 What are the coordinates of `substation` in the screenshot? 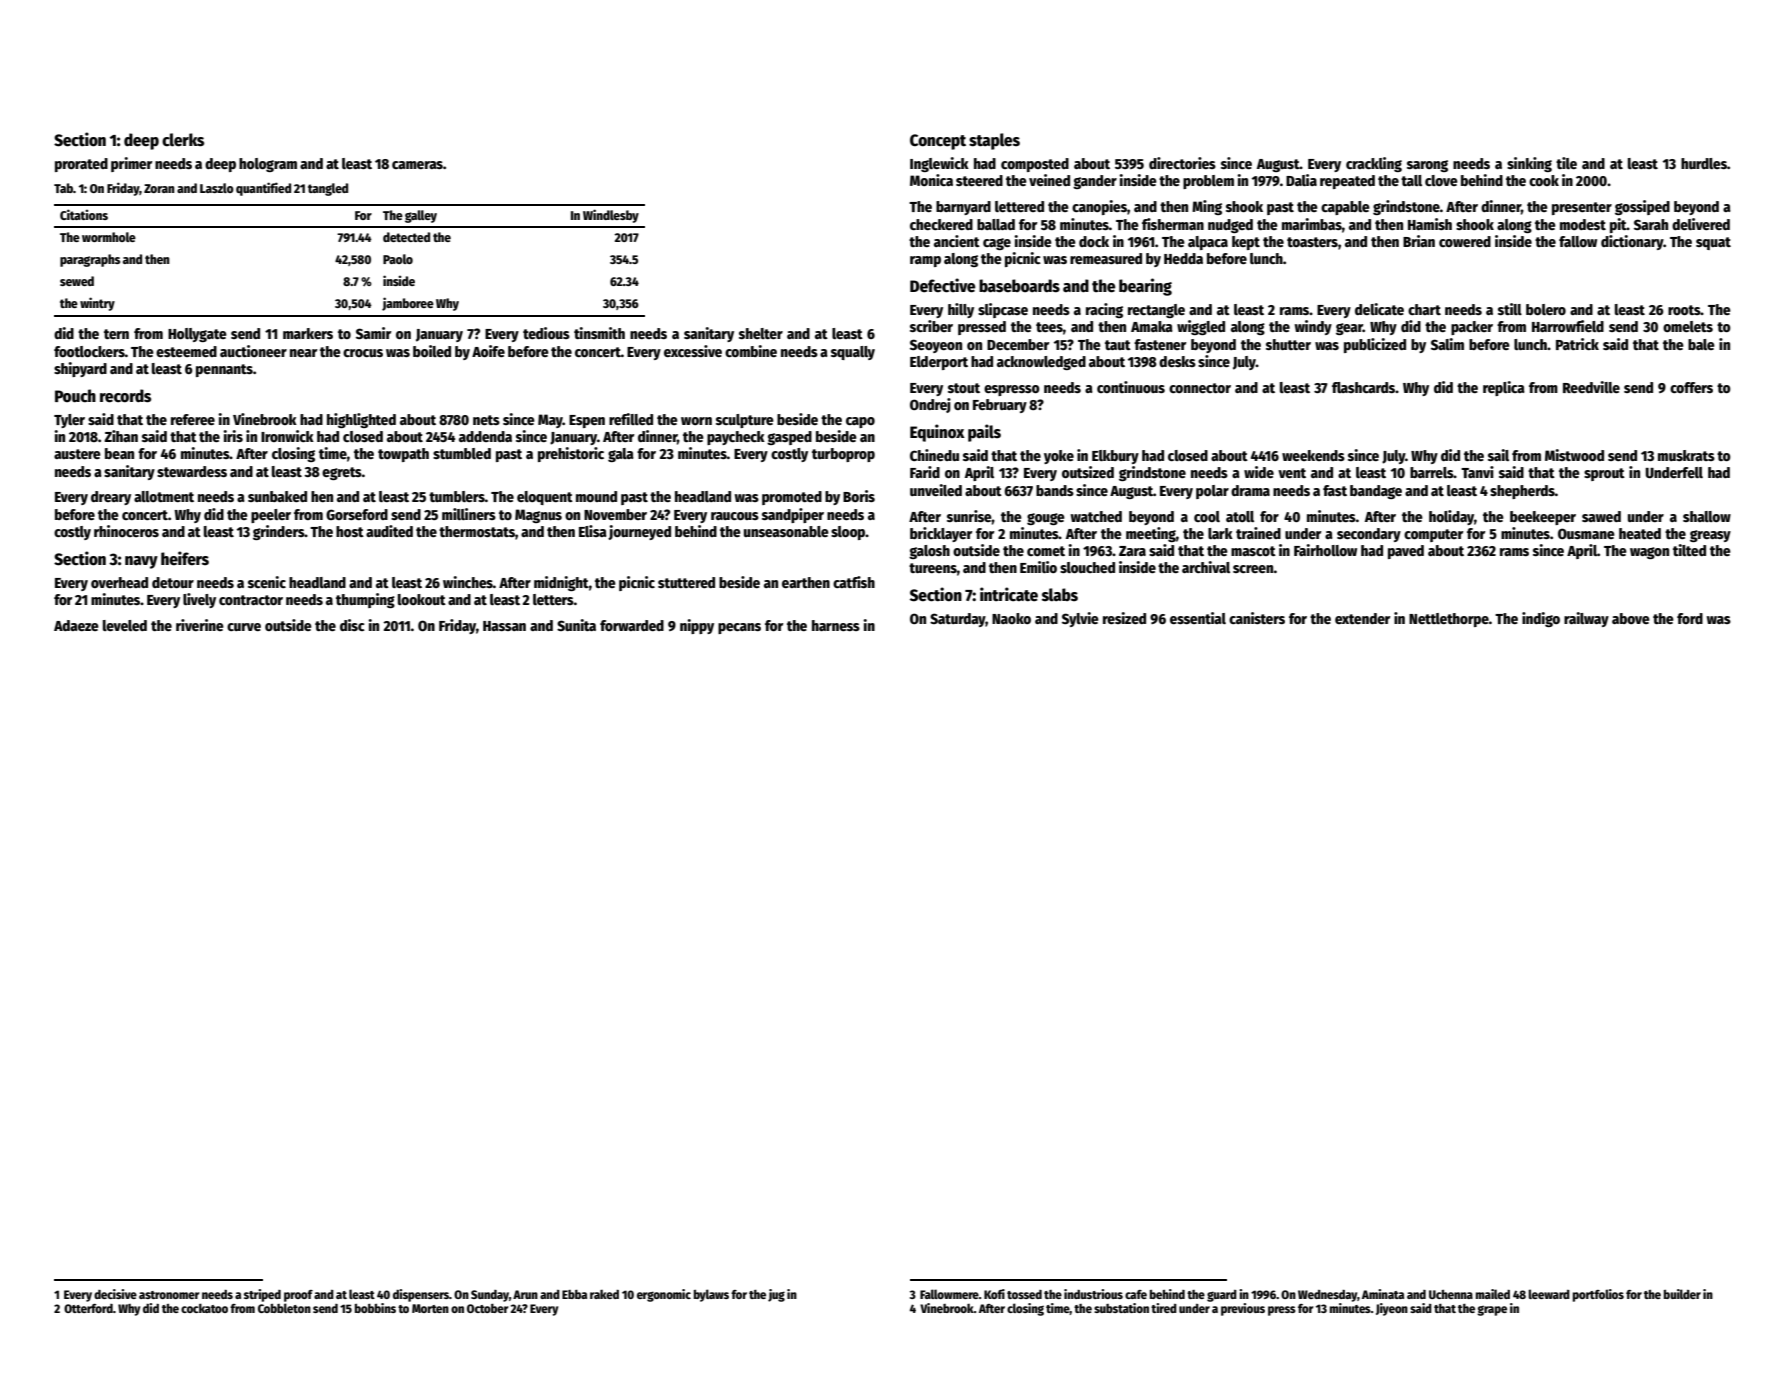 It's located at (1121, 1308).
